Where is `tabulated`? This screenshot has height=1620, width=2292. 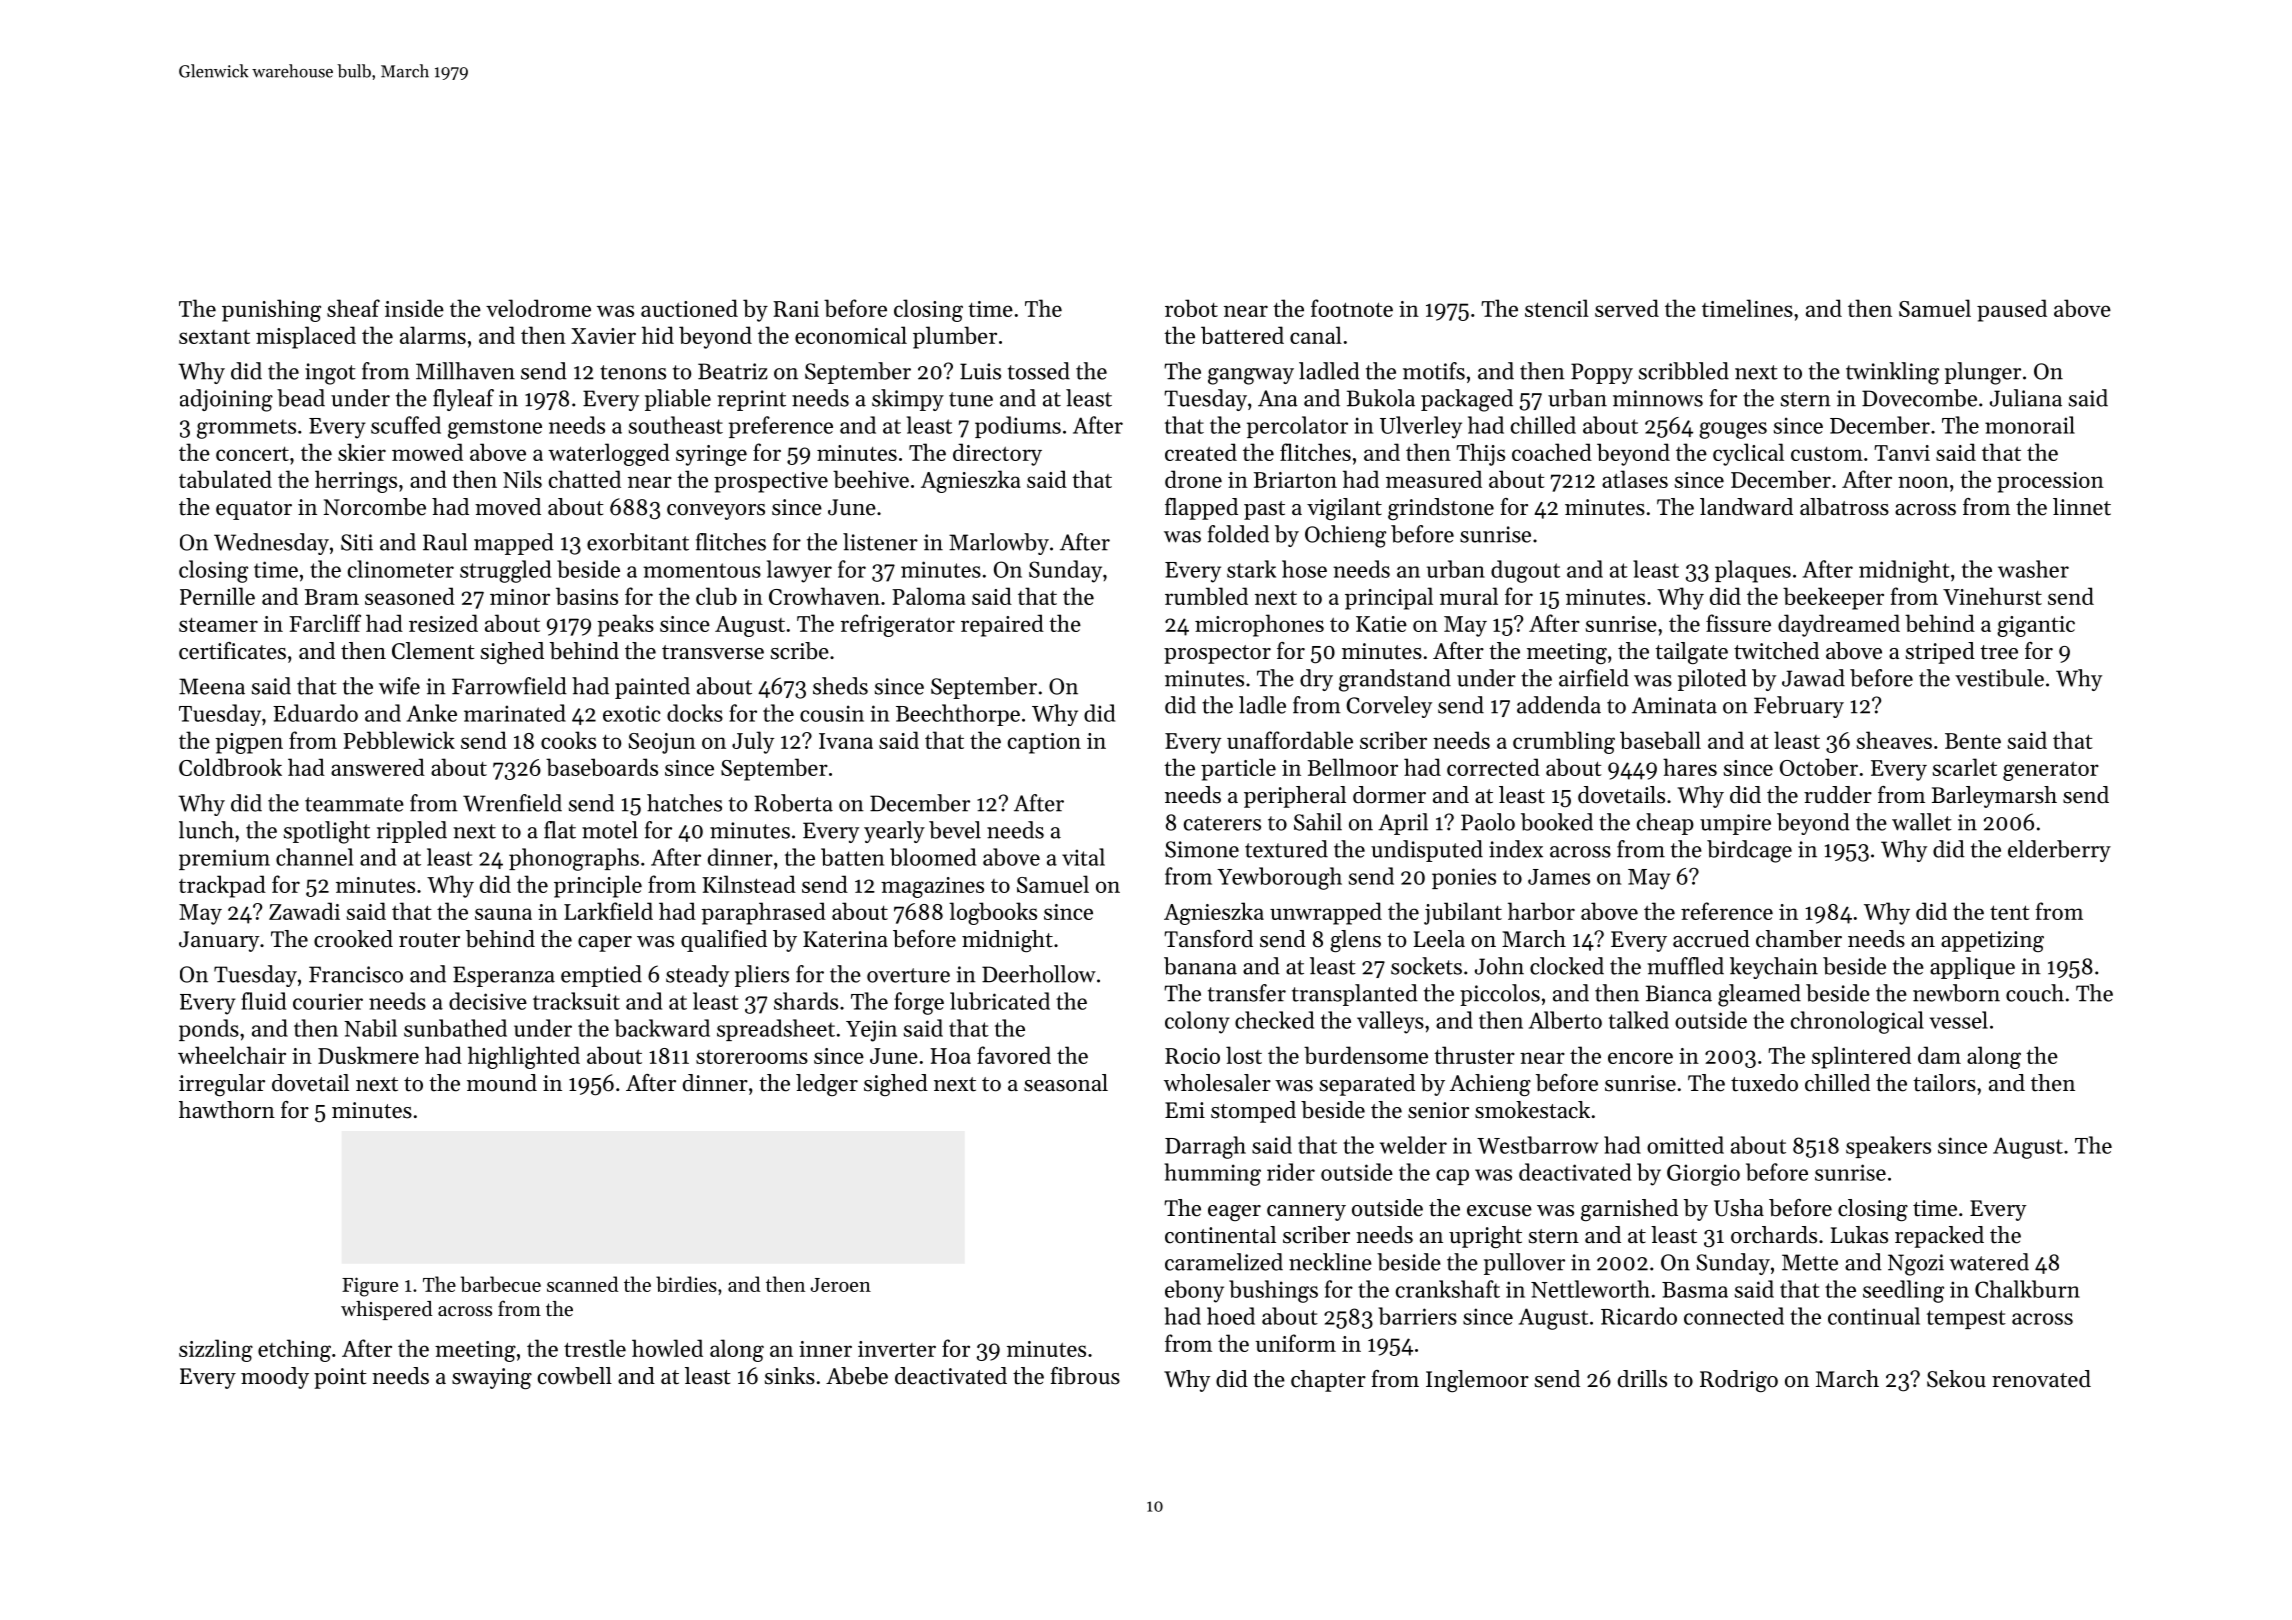 tabulated is located at coordinates (225, 479).
